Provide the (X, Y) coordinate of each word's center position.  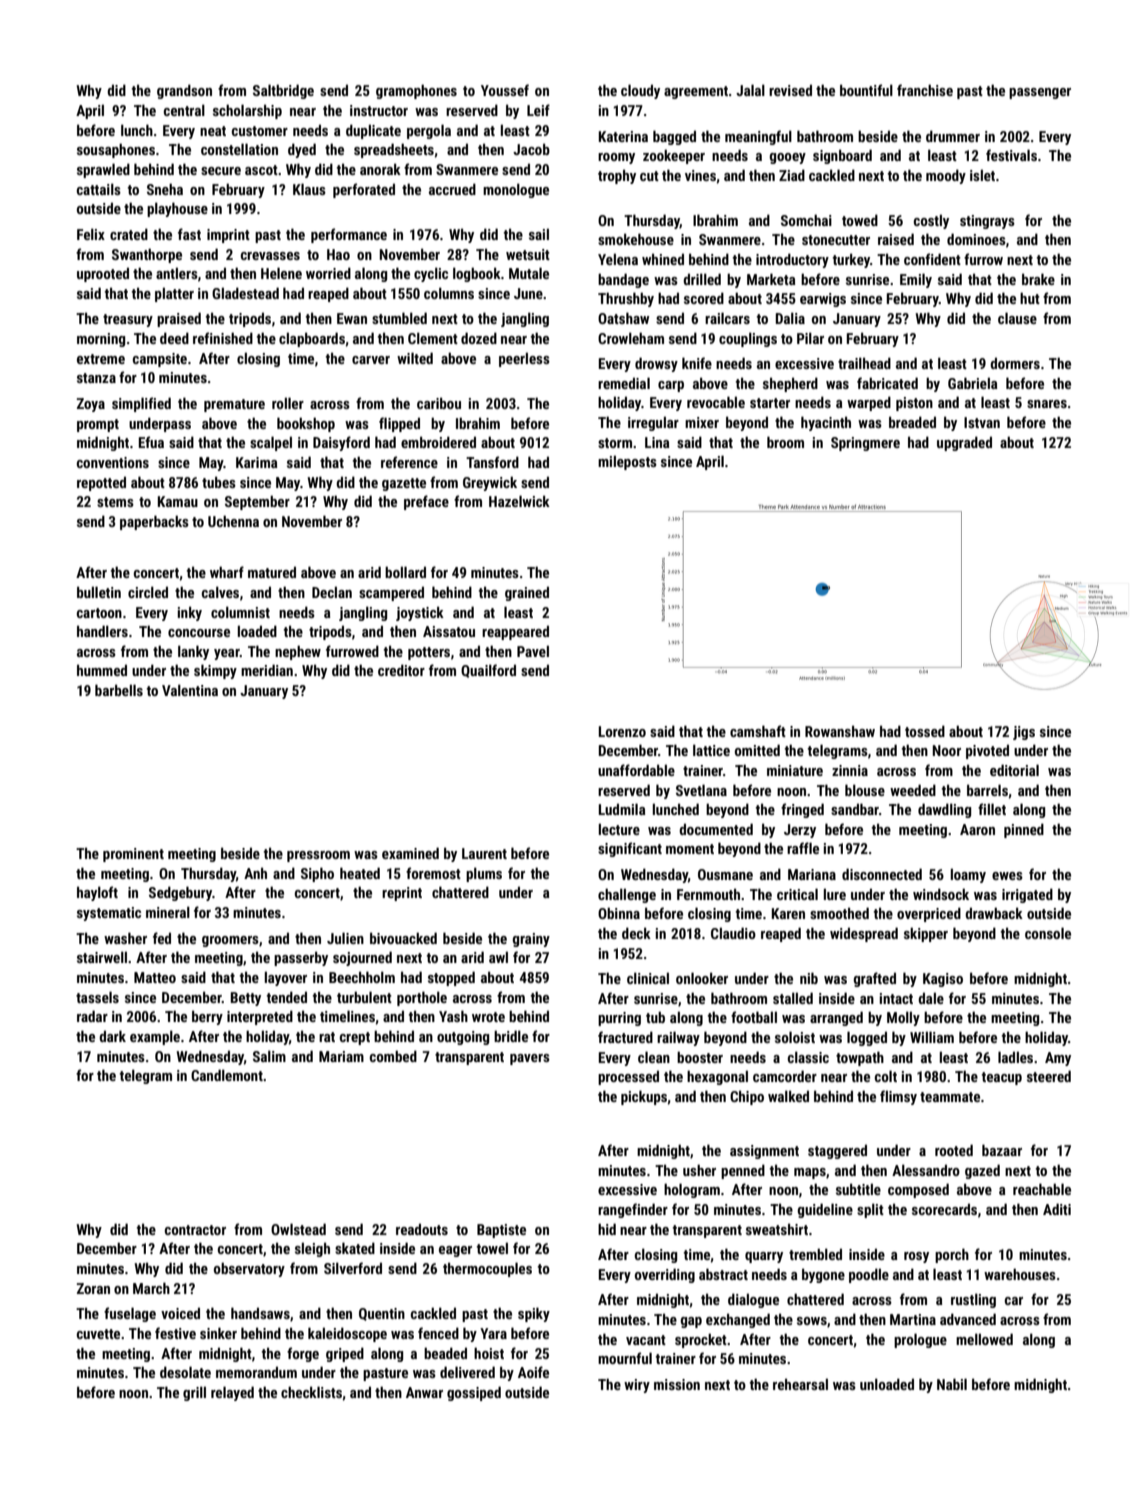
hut (1030, 298)
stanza (96, 378)
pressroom (318, 856)
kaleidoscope (347, 1334)
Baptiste (501, 1231)
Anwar (424, 1392)
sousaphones (116, 150)
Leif (538, 110)
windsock (941, 894)
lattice (711, 750)
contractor (195, 1230)
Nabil (952, 1384)
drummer (953, 136)
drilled (702, 279)
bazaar (1002, 1150)
